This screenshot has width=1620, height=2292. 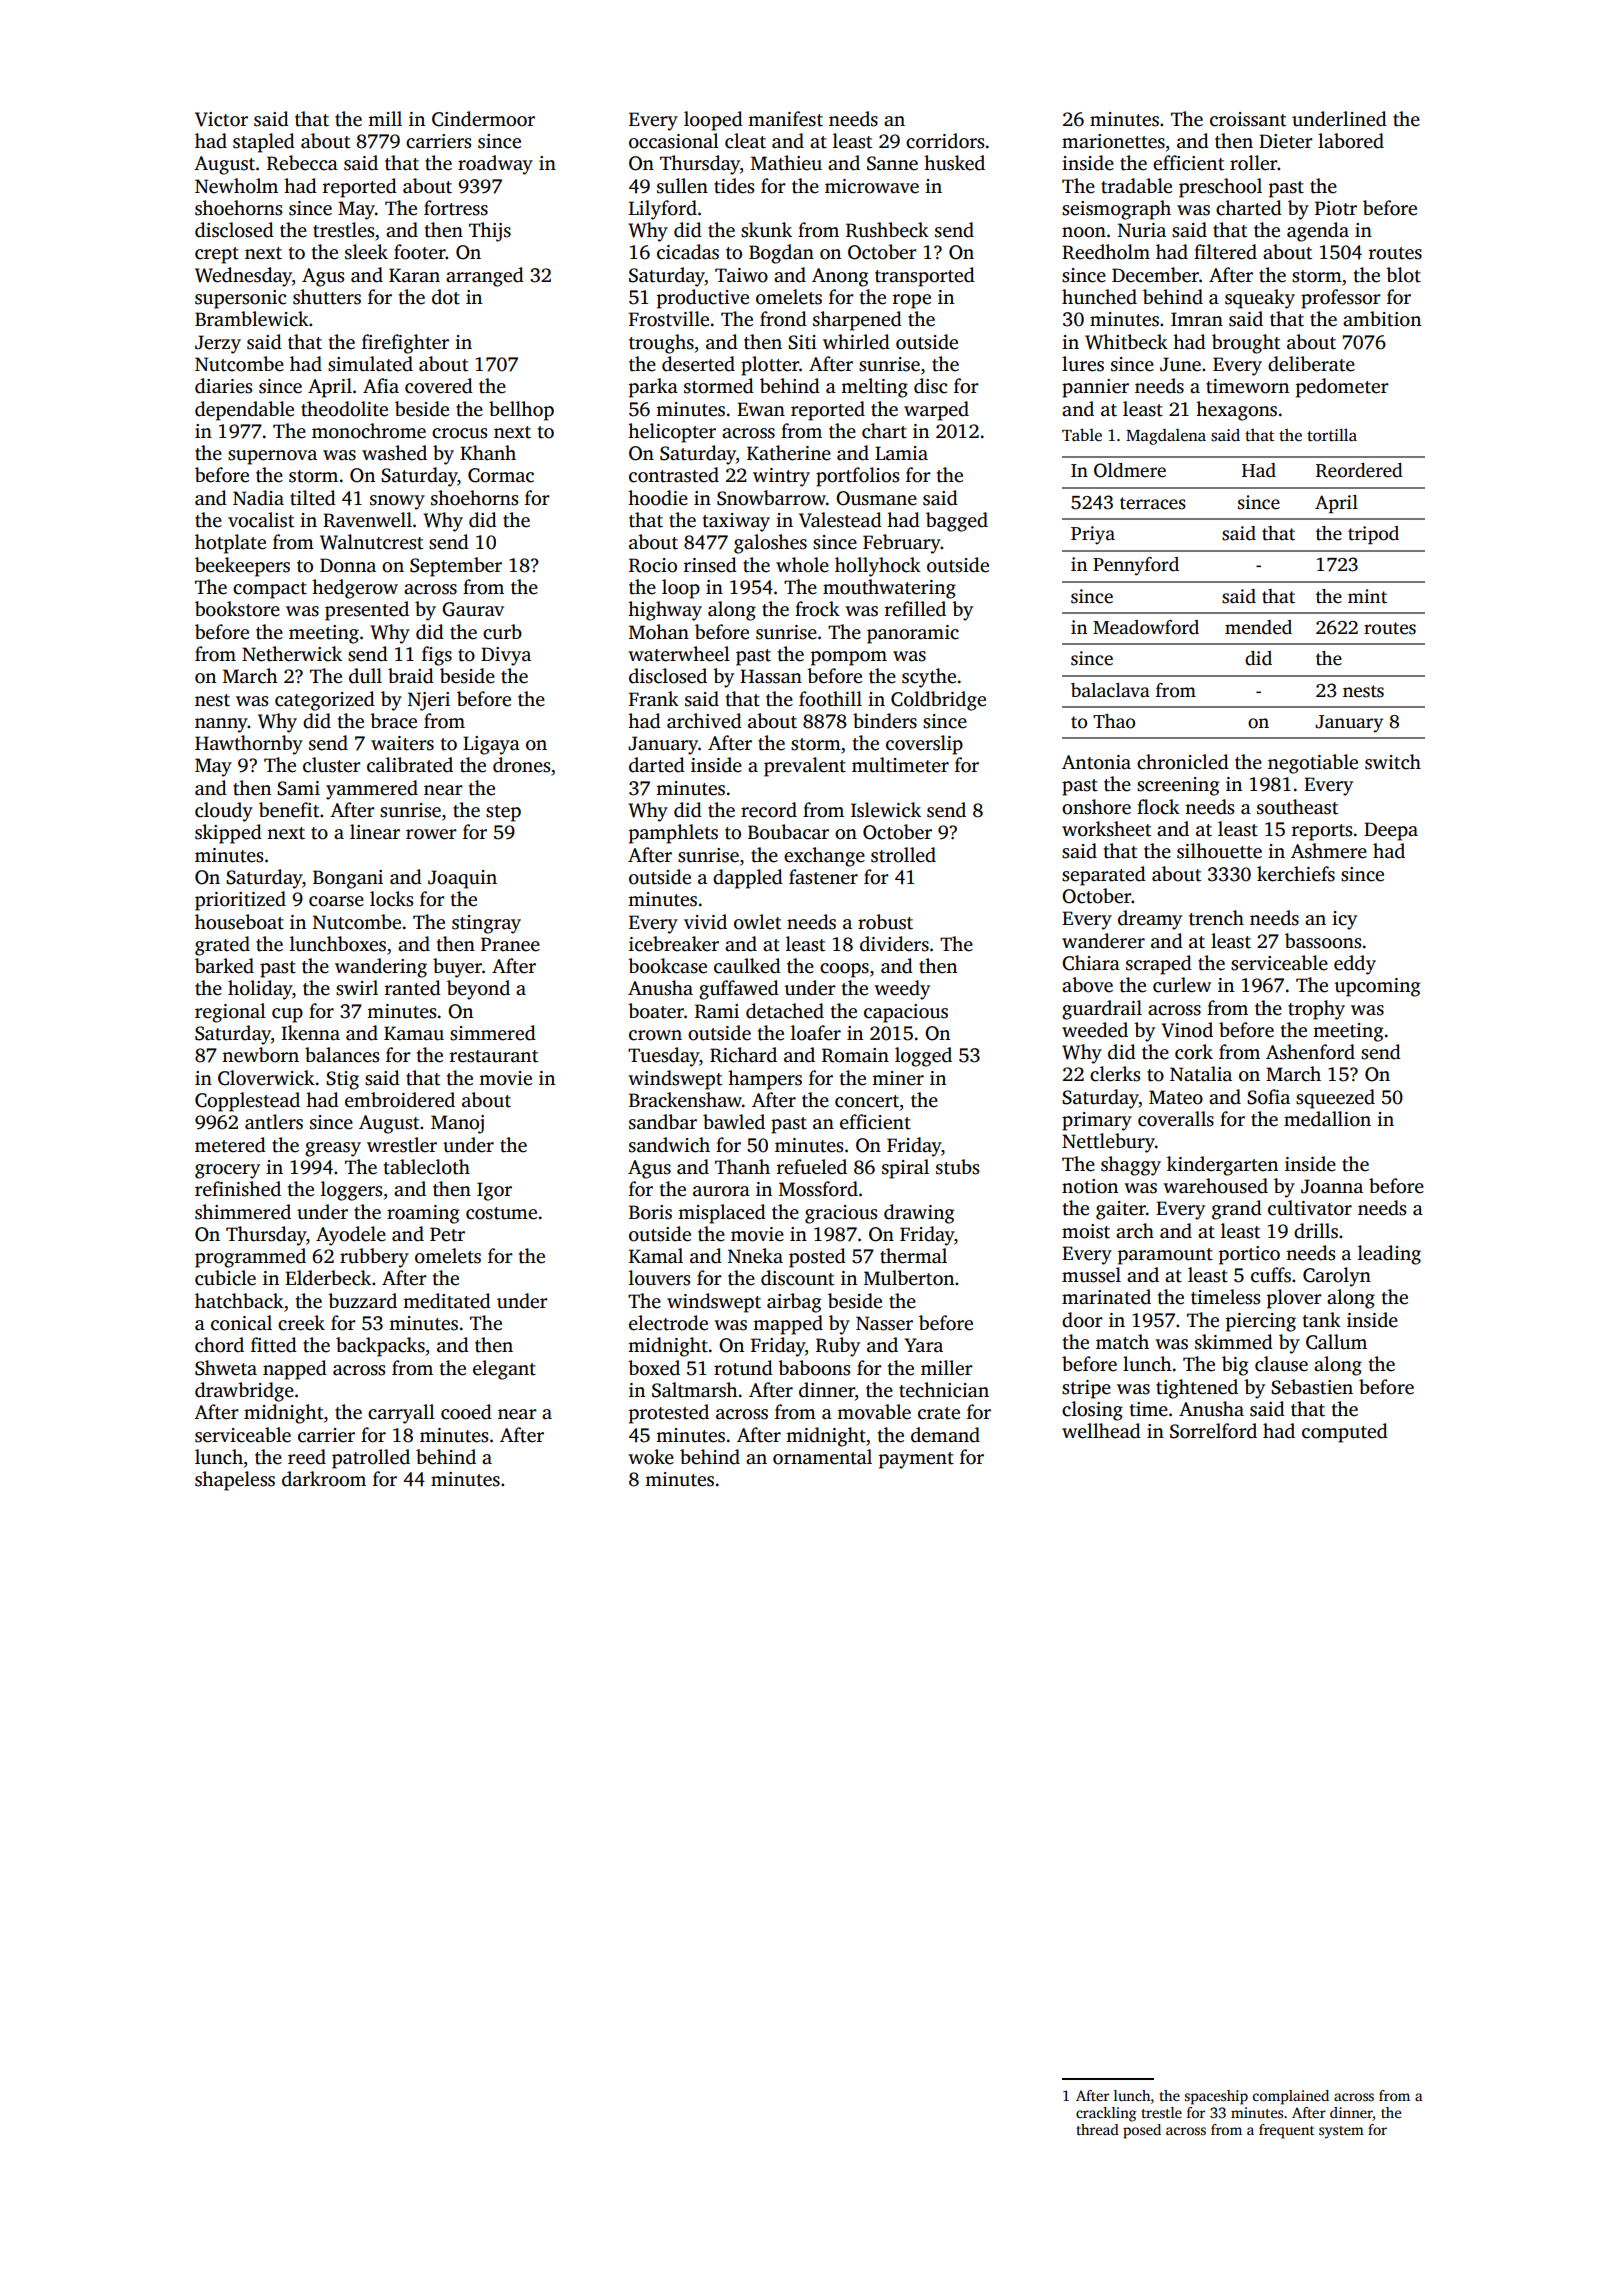 What do you see at coordinates (235, 1481) in the screenshot?
I see `shapeless` at bounding box center [235, 1481].
